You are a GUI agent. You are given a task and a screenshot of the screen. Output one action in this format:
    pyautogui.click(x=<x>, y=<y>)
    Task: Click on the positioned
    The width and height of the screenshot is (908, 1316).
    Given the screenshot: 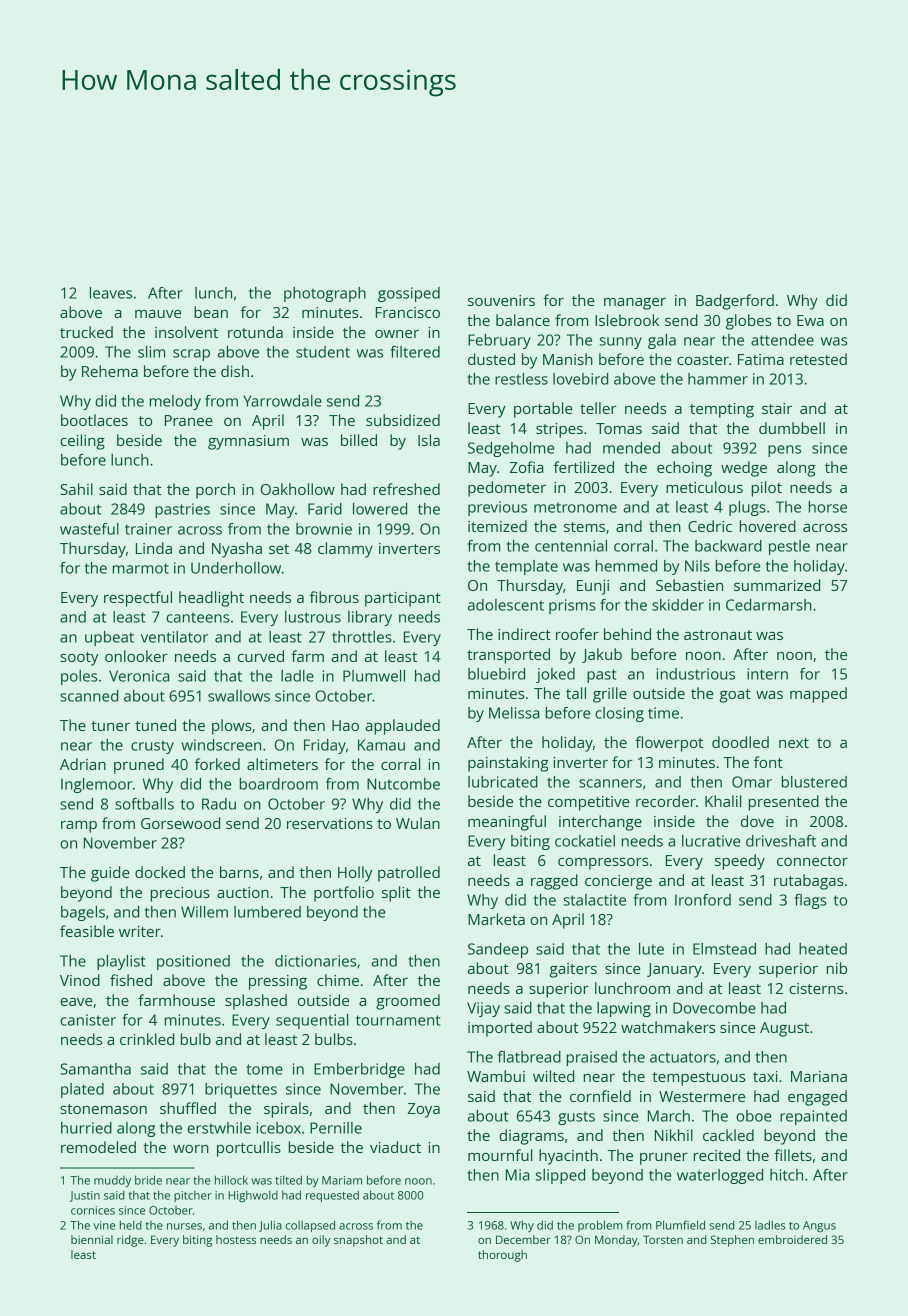 What is the action you would take?
    pyautogui.click(x=193, y=962)
